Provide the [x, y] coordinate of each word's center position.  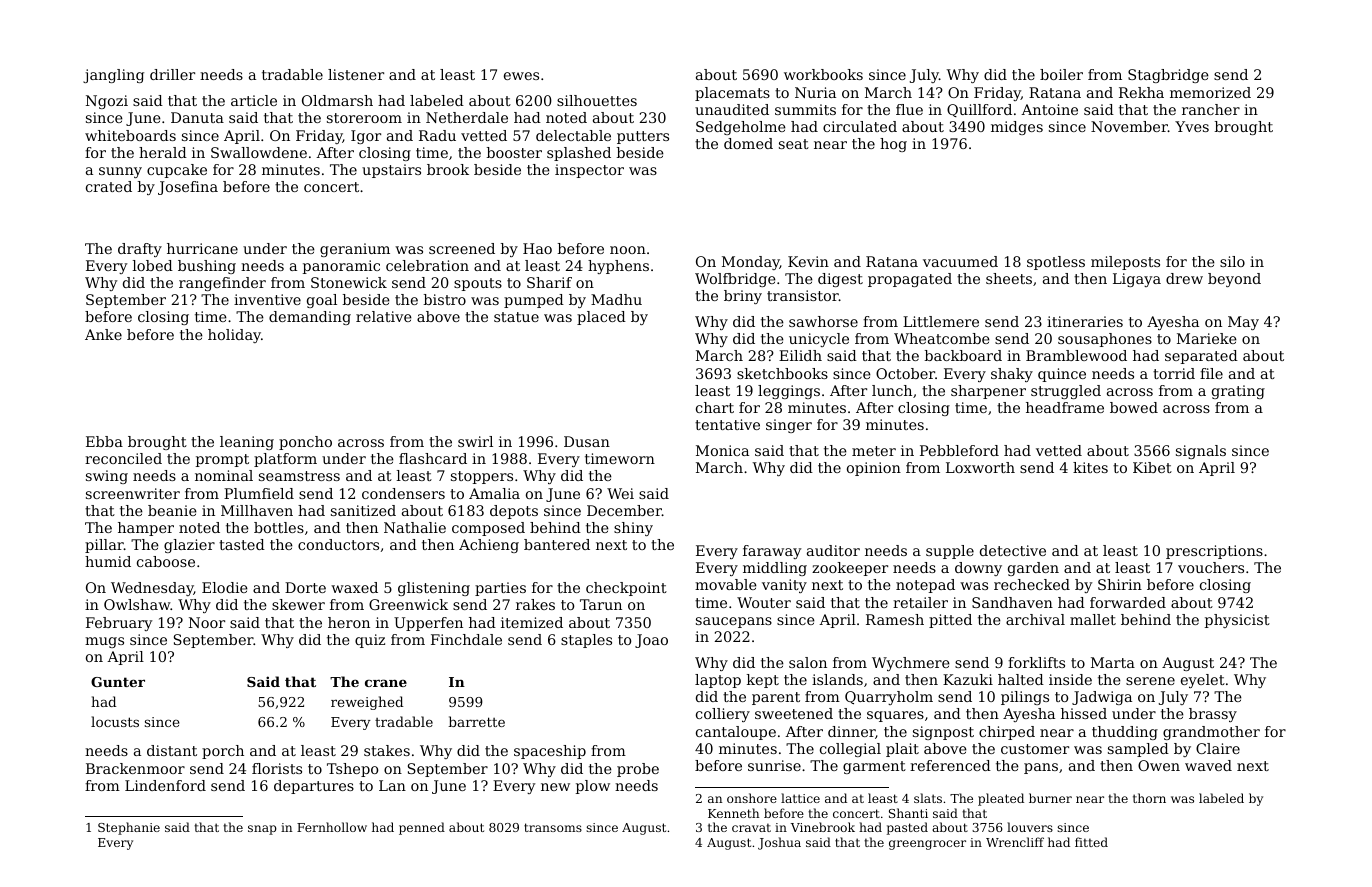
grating [1238, 392]
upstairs [391, 171]
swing [107, 477]
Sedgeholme [741, 128]
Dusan [587, 441]
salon [808, 662]
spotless [1056, 263]
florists [277, 768]
